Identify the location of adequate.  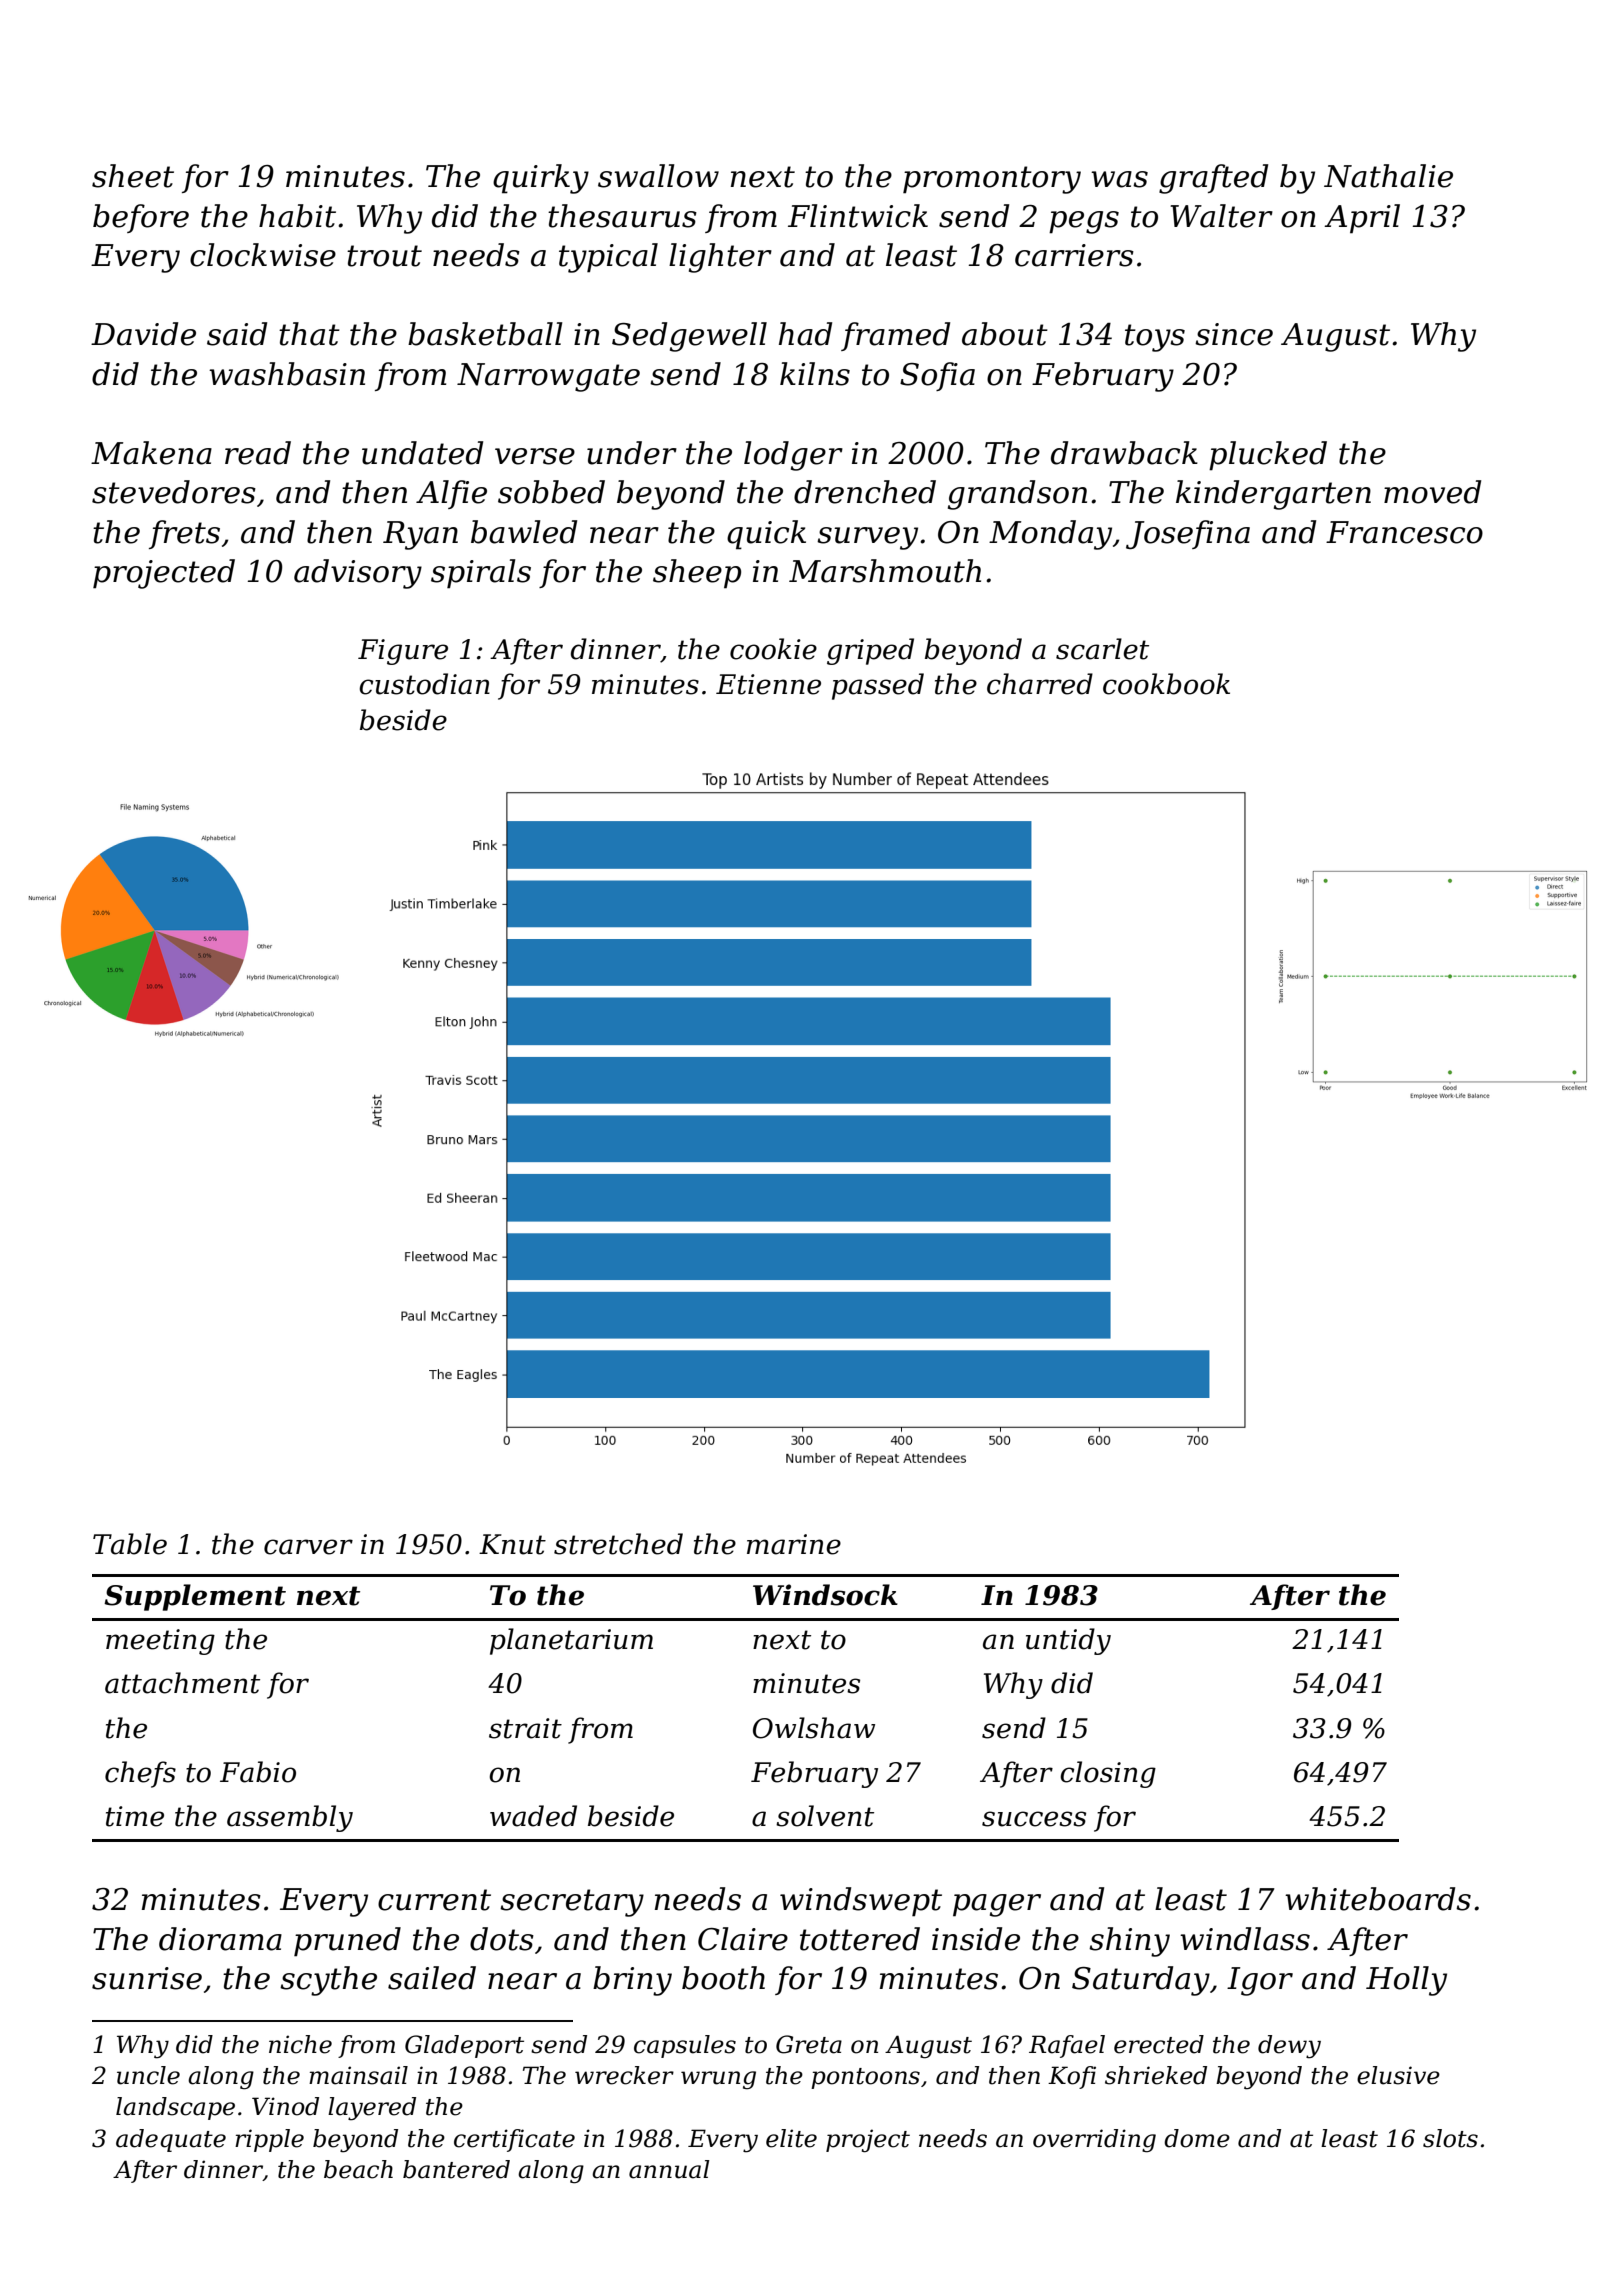
(171, 2140).
